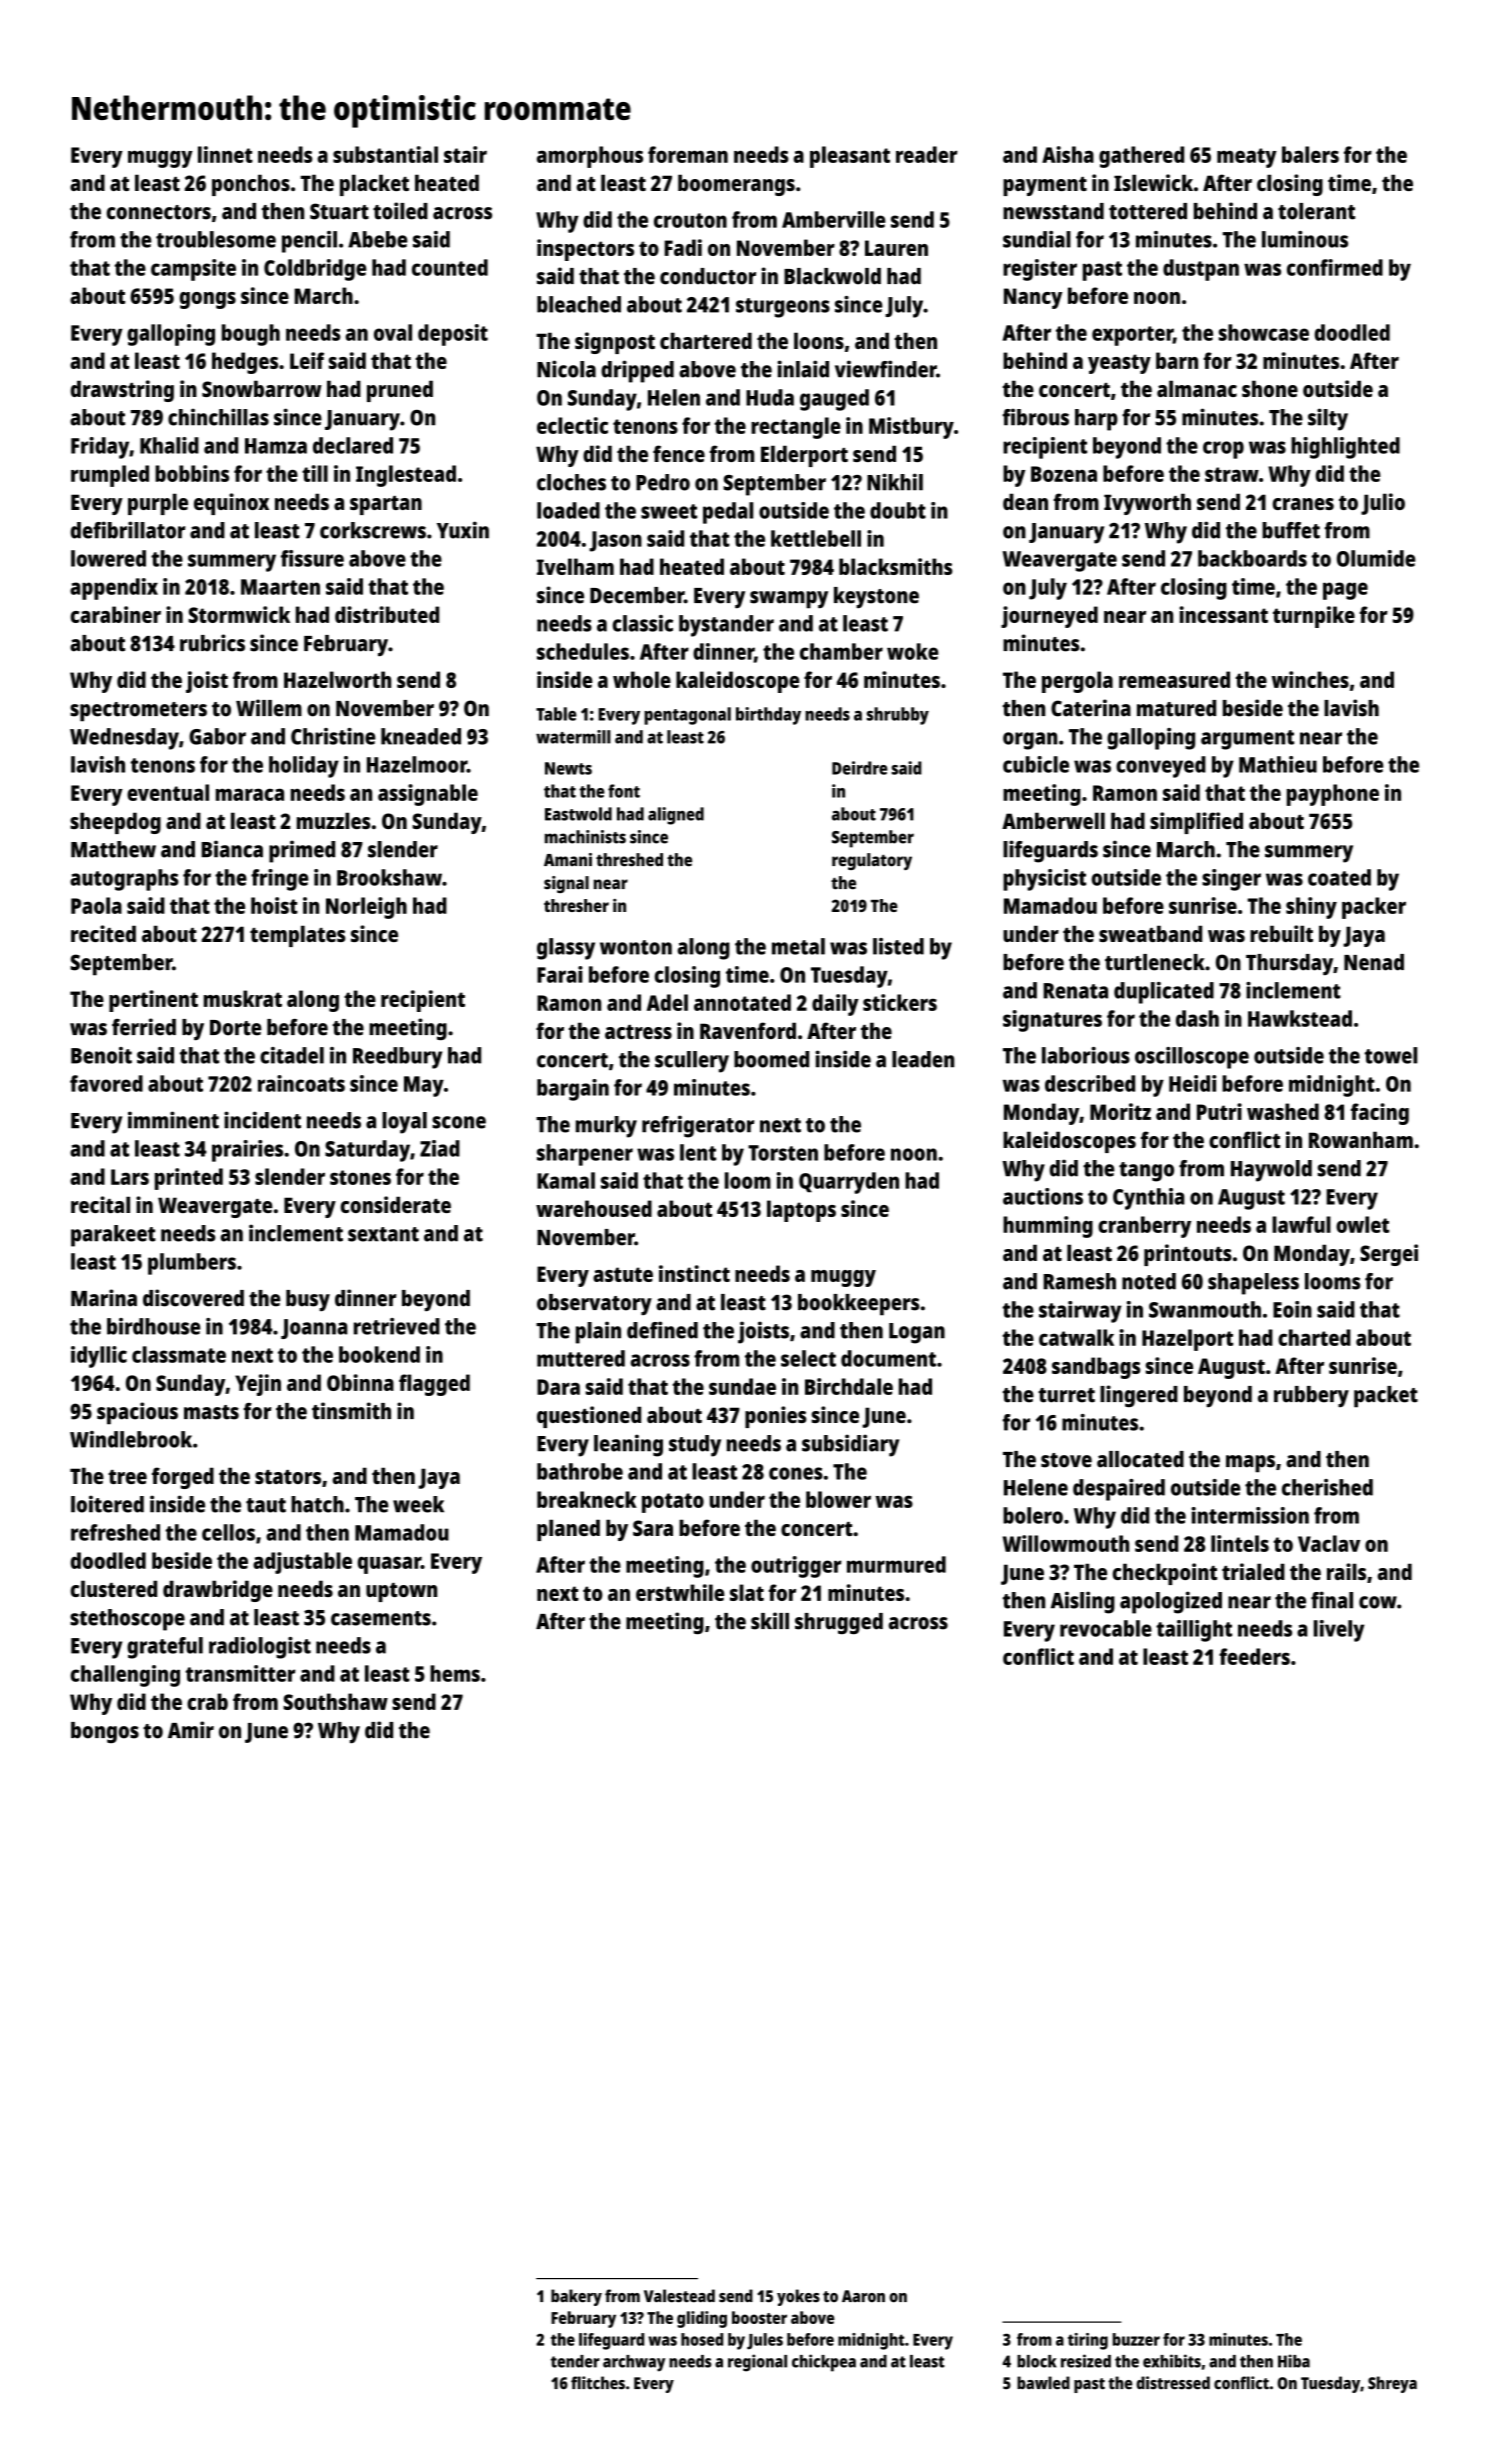  What do you see at coordinates (99, 1357) in the page?
I see `idyllic` at bounding box center [99, 1357].
